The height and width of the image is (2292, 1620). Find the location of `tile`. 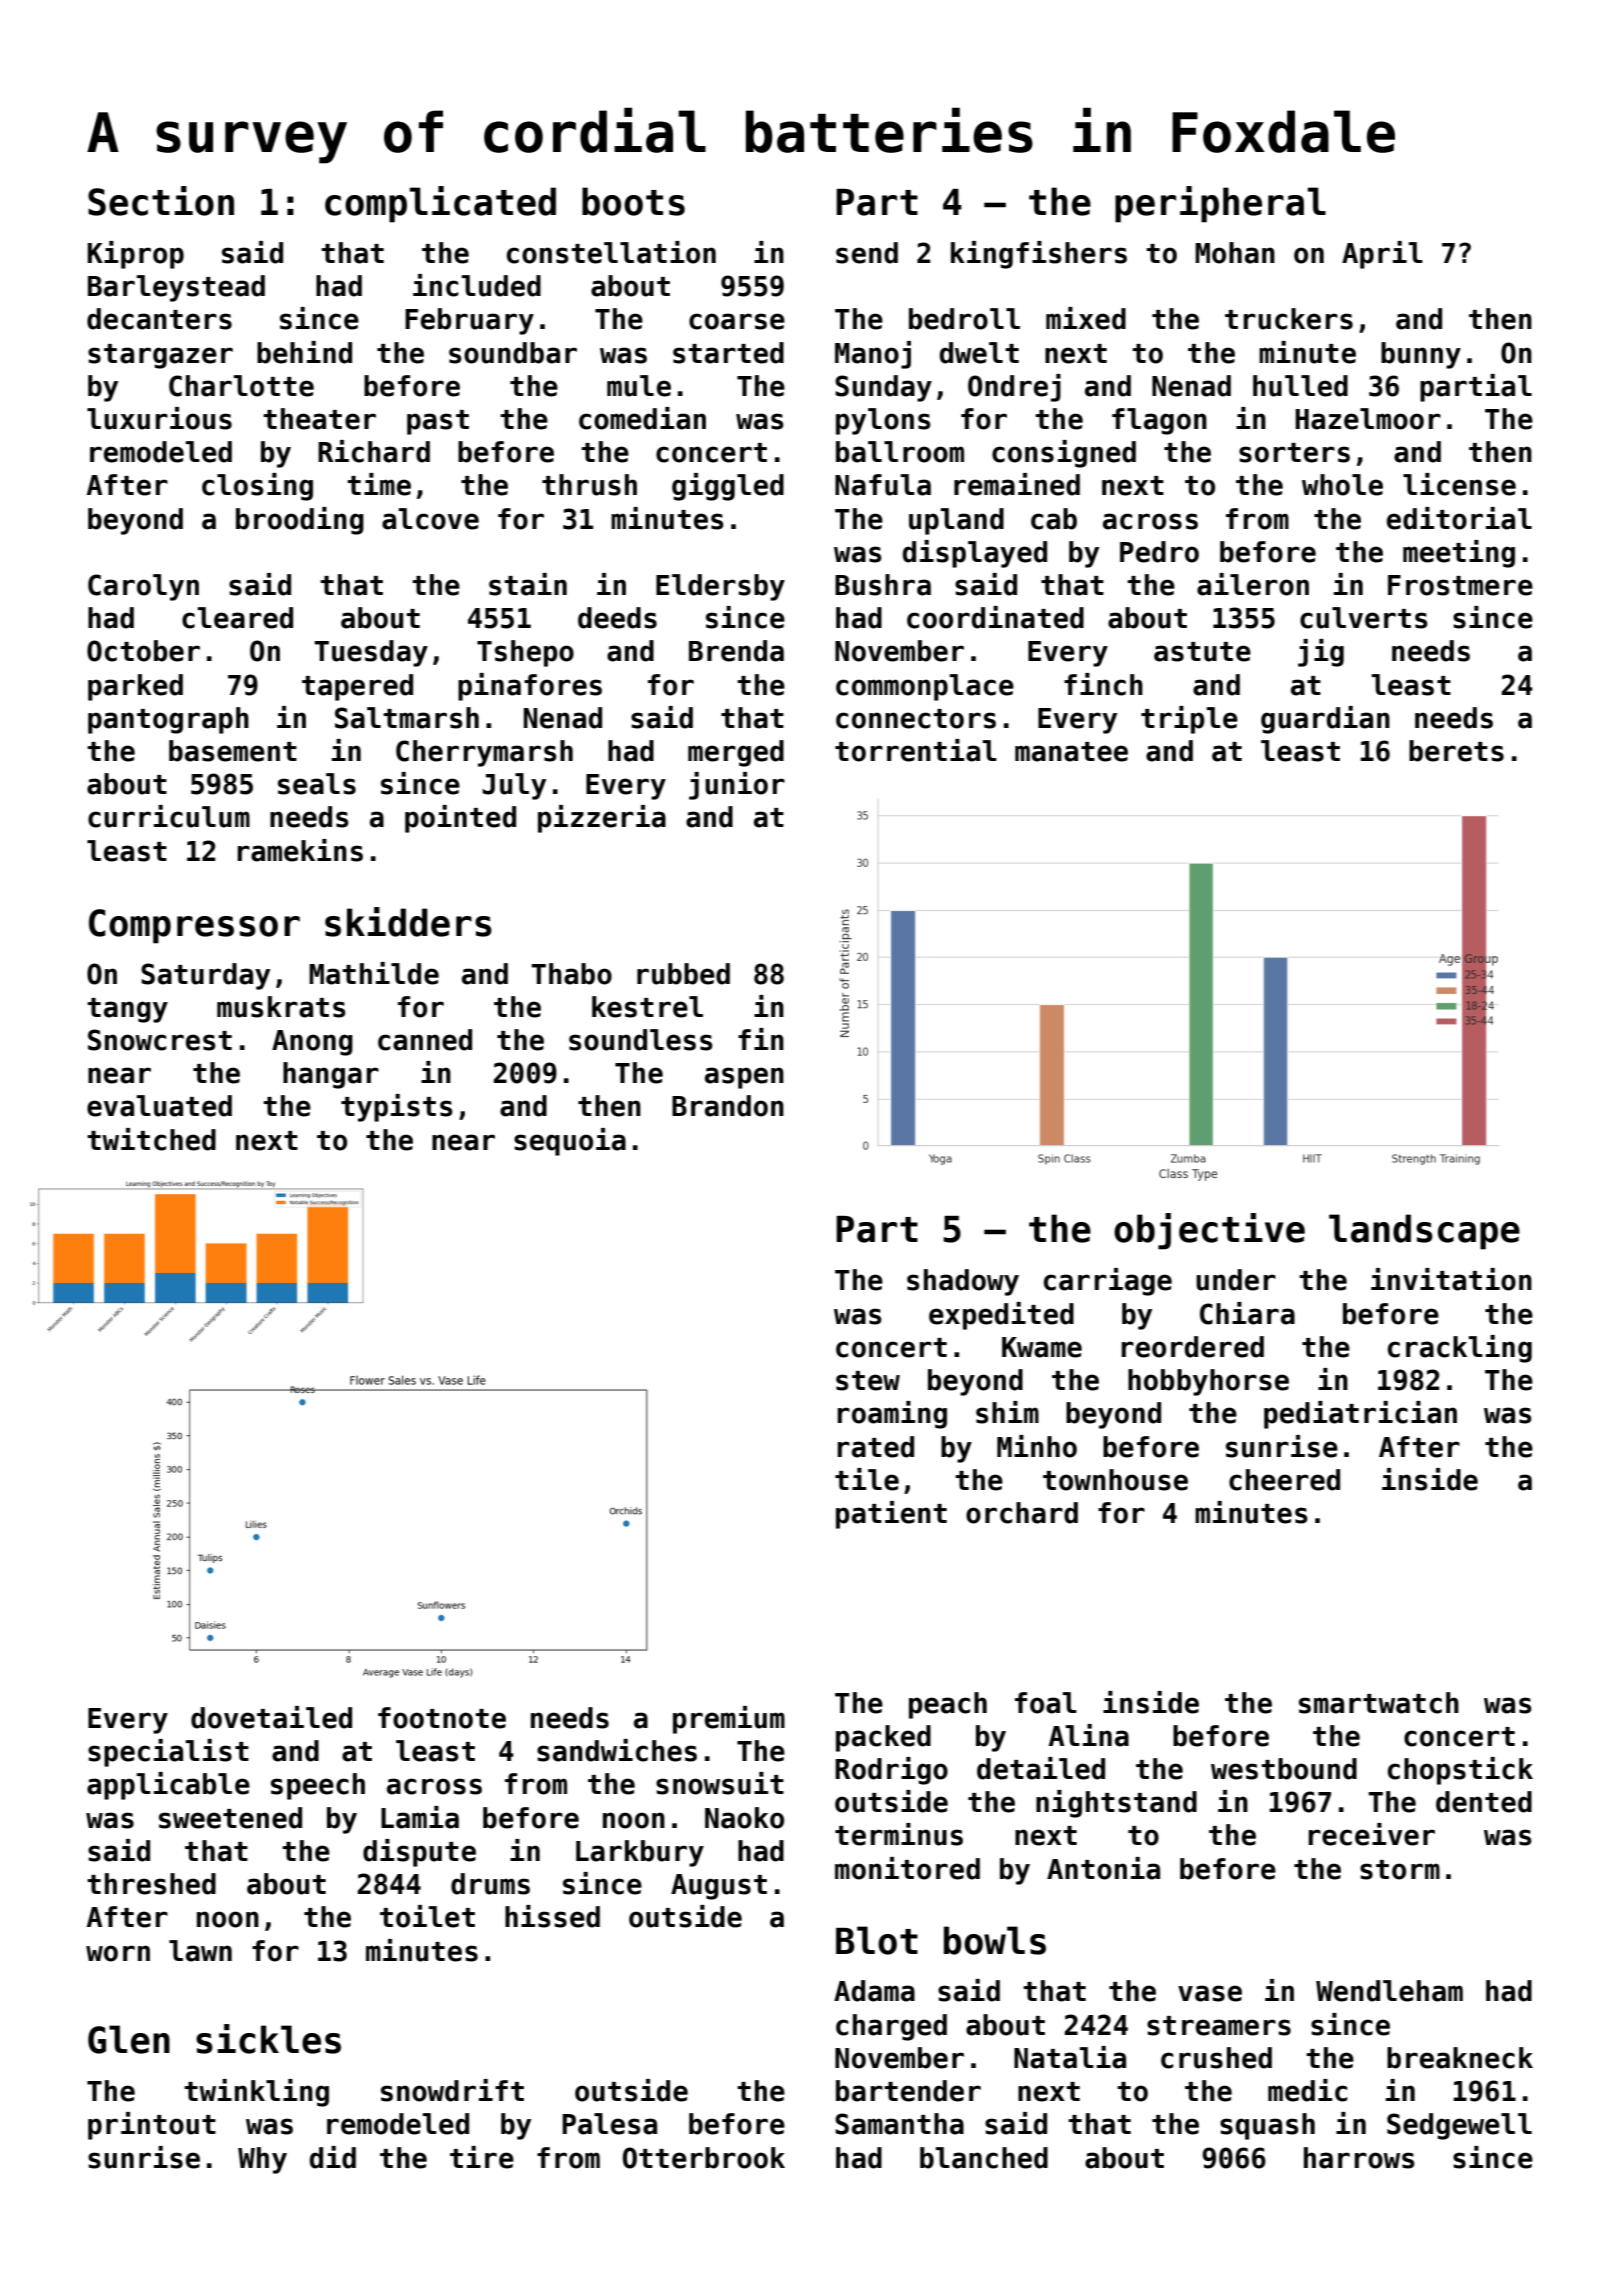

tile is located at coordinates (867, 1479).
